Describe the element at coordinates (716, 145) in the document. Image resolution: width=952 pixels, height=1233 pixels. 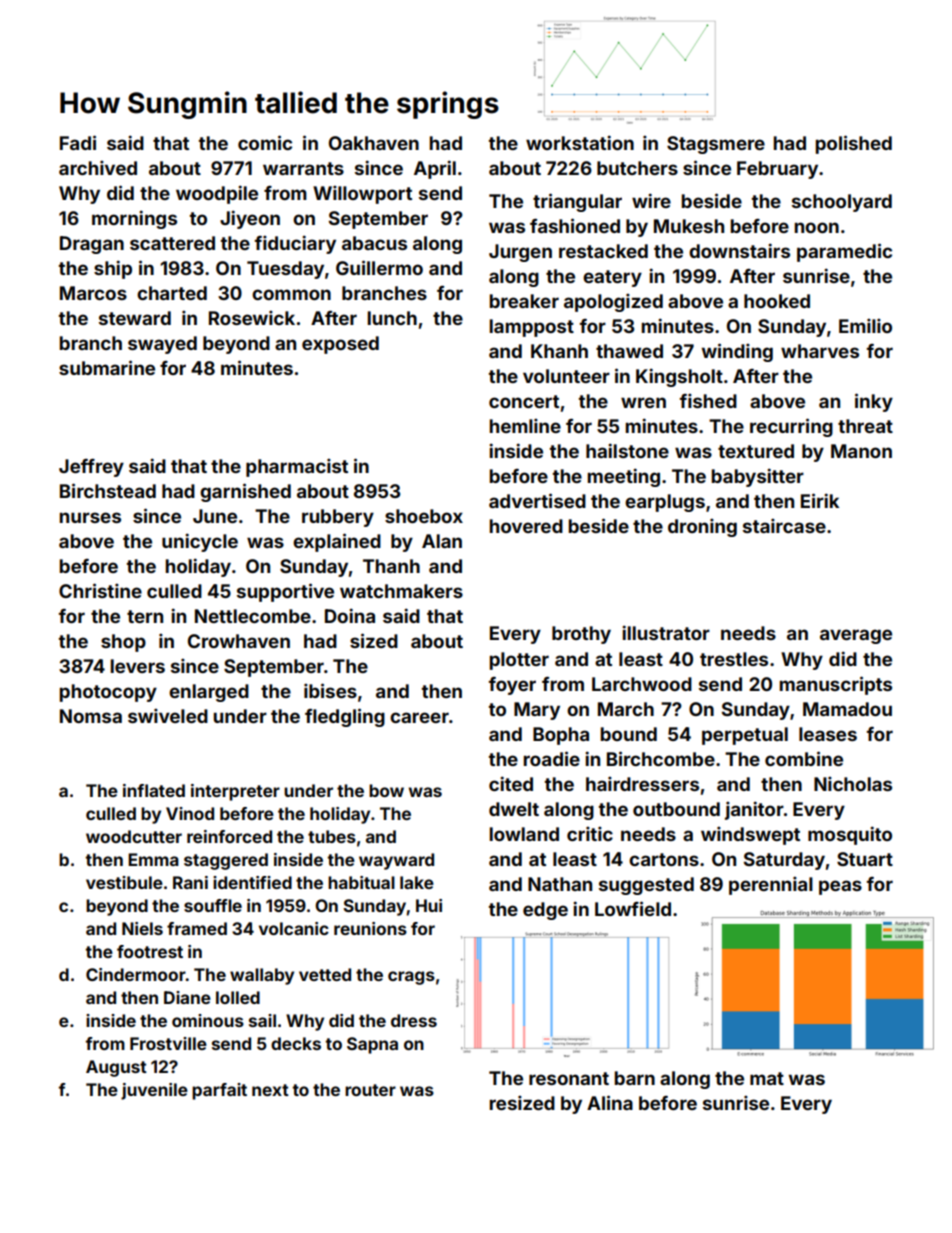
I see `Stagsmere` at that location.
